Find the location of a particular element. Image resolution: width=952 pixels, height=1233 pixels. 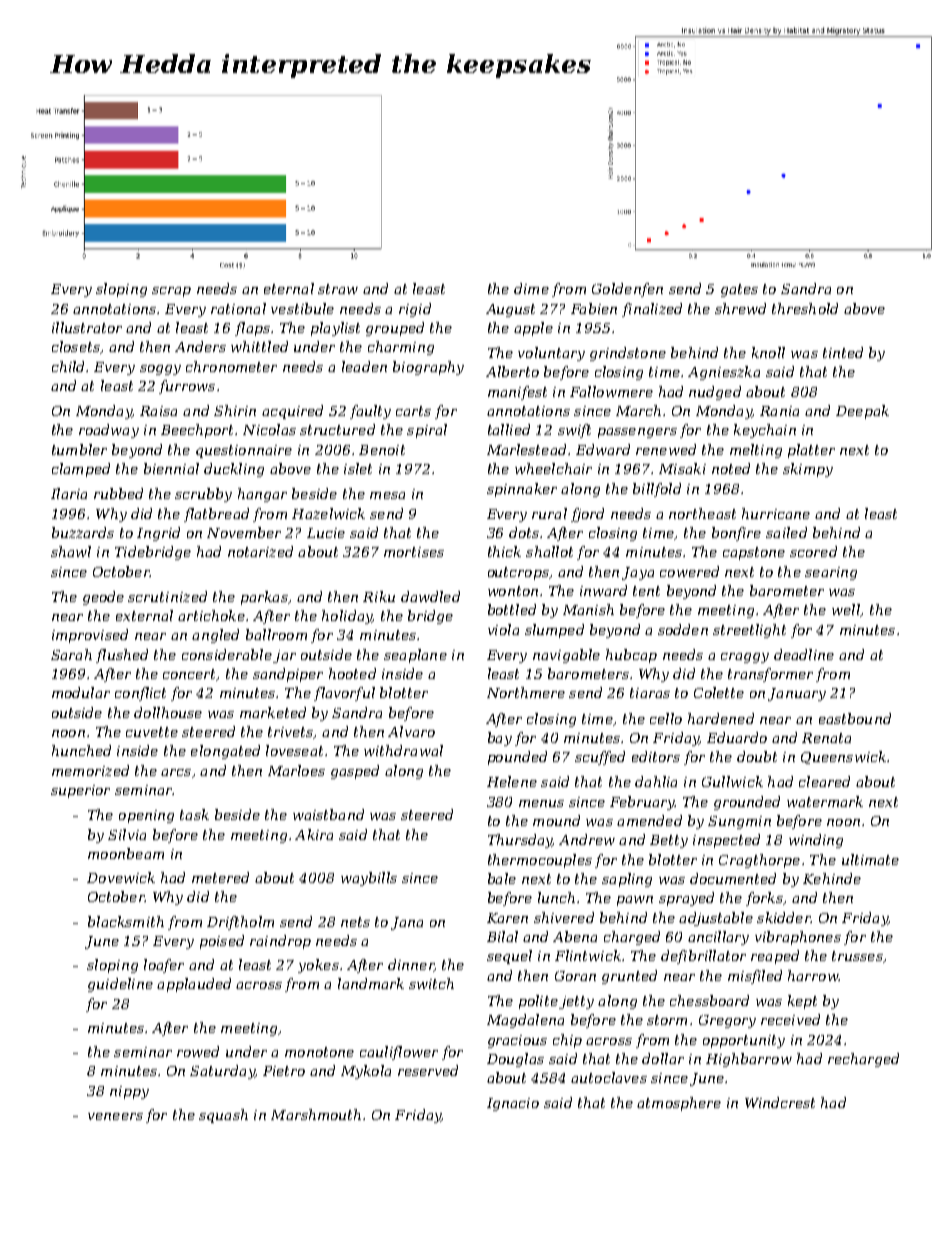

Anders is located at coordinates (200, 346).
